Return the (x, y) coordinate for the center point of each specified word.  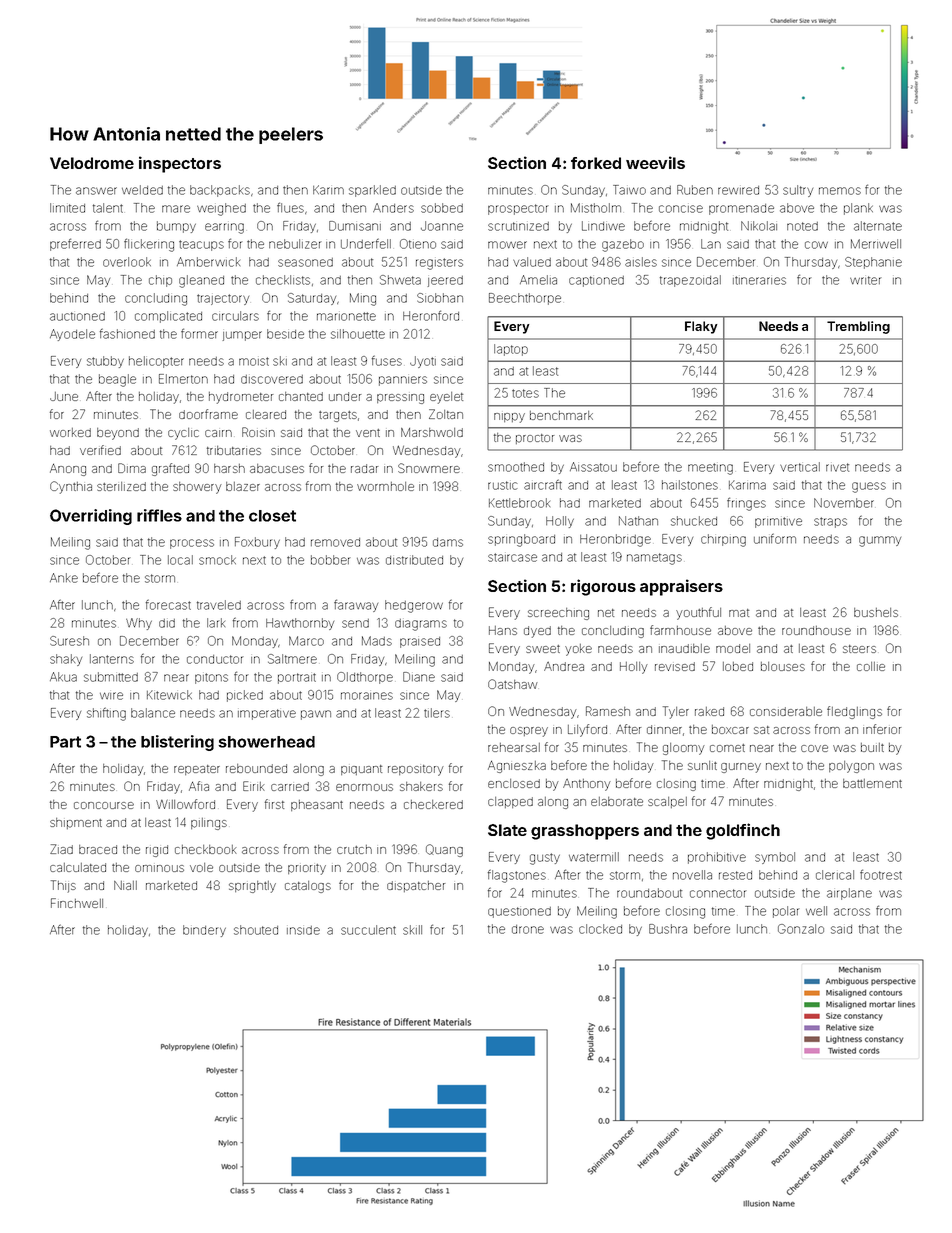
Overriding (91, 517)
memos (840, 191)
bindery (204, 931)
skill (412, 930)
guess (869, 487)
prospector (518, 209)
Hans (503, 630)
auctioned (77, 316)
